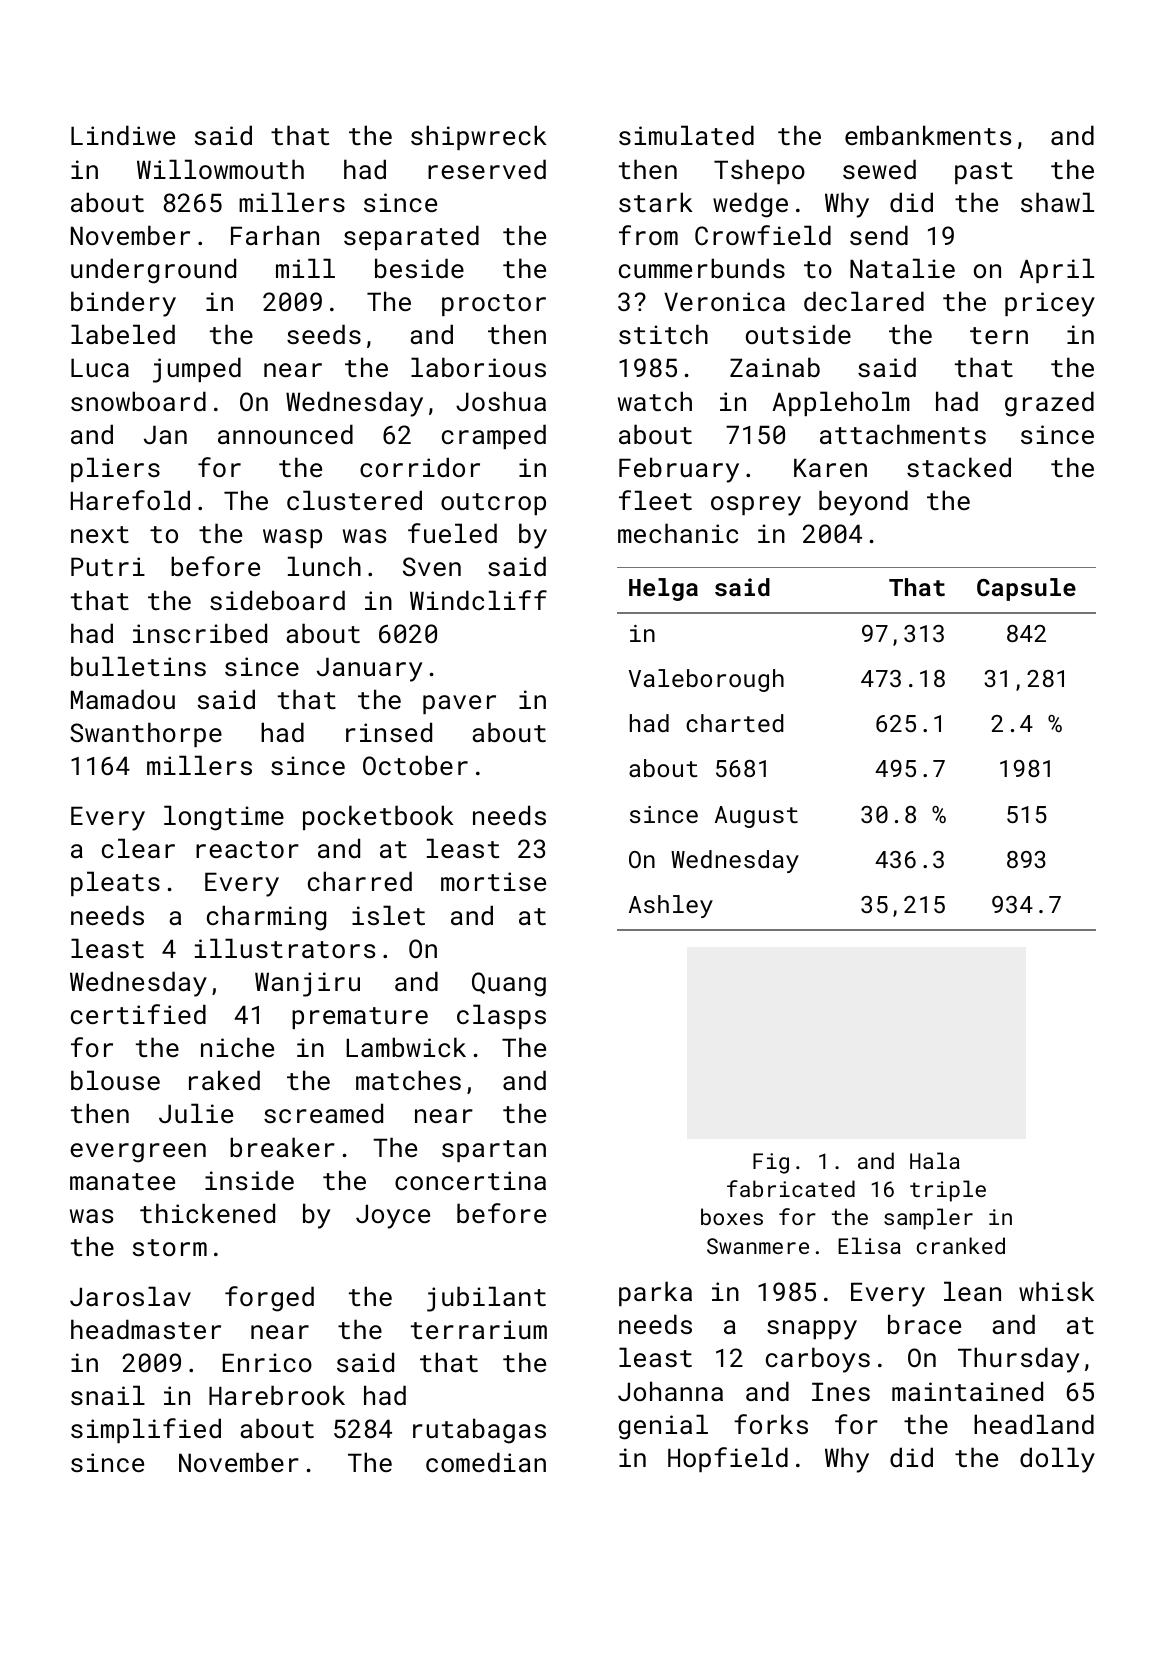  I want to click on whisk, so click(1056, 1291).
